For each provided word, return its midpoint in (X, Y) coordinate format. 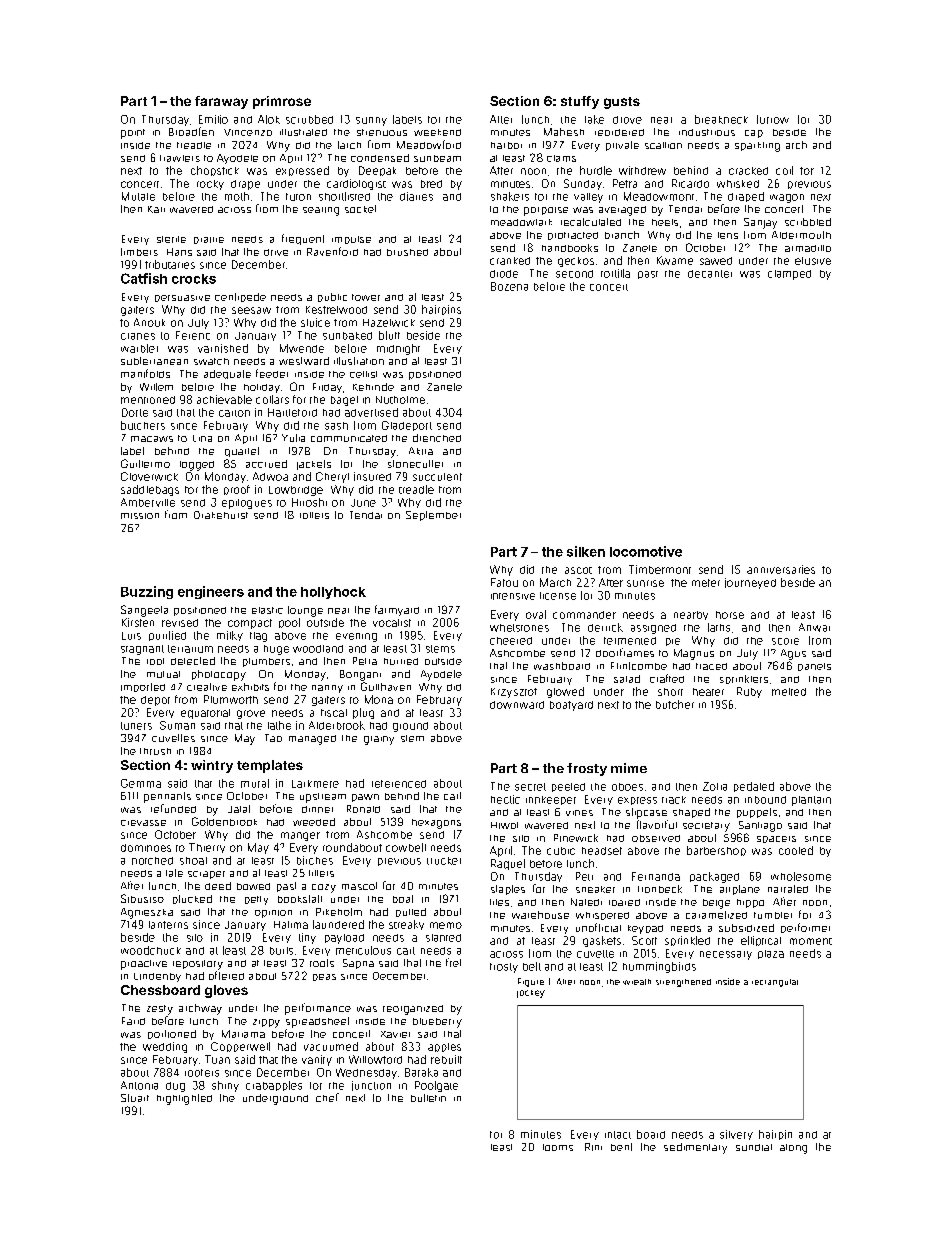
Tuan (217, 1059)
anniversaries (781, 569)
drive (276, 252)
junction (371, 1086)
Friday (327, 388)
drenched (437, 438)
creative (207, 687)
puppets (757, 813)
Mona (379, 699)
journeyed (750, 583)
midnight (398, 349)
